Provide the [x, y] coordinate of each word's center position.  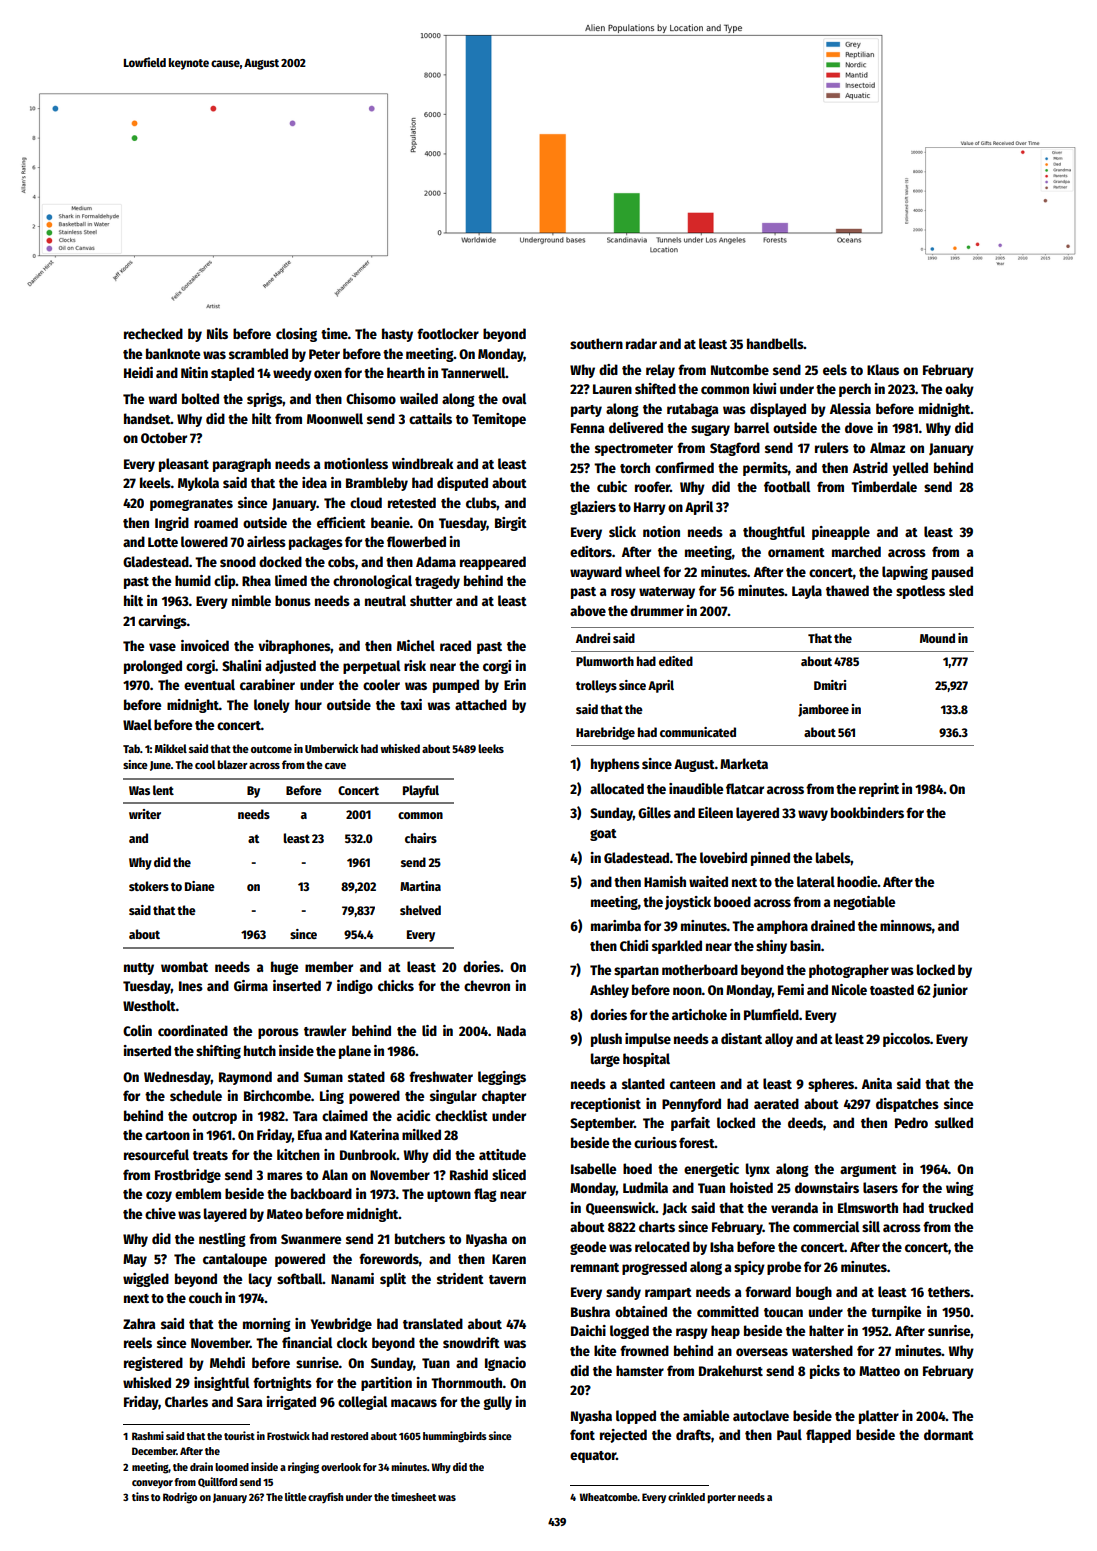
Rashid [469, 1174]
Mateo [285, 1214]
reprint [879, 790]
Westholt [149, 1005]
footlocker [448, 333]
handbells [775, 343]
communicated [698, 732]
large [605, 1060]
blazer [232, 764]
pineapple [841, 533]
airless [266, 541]
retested [412, 502]
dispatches [907, 1105]
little [296, 1496]
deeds [805, 1122]
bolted [200, 398]
